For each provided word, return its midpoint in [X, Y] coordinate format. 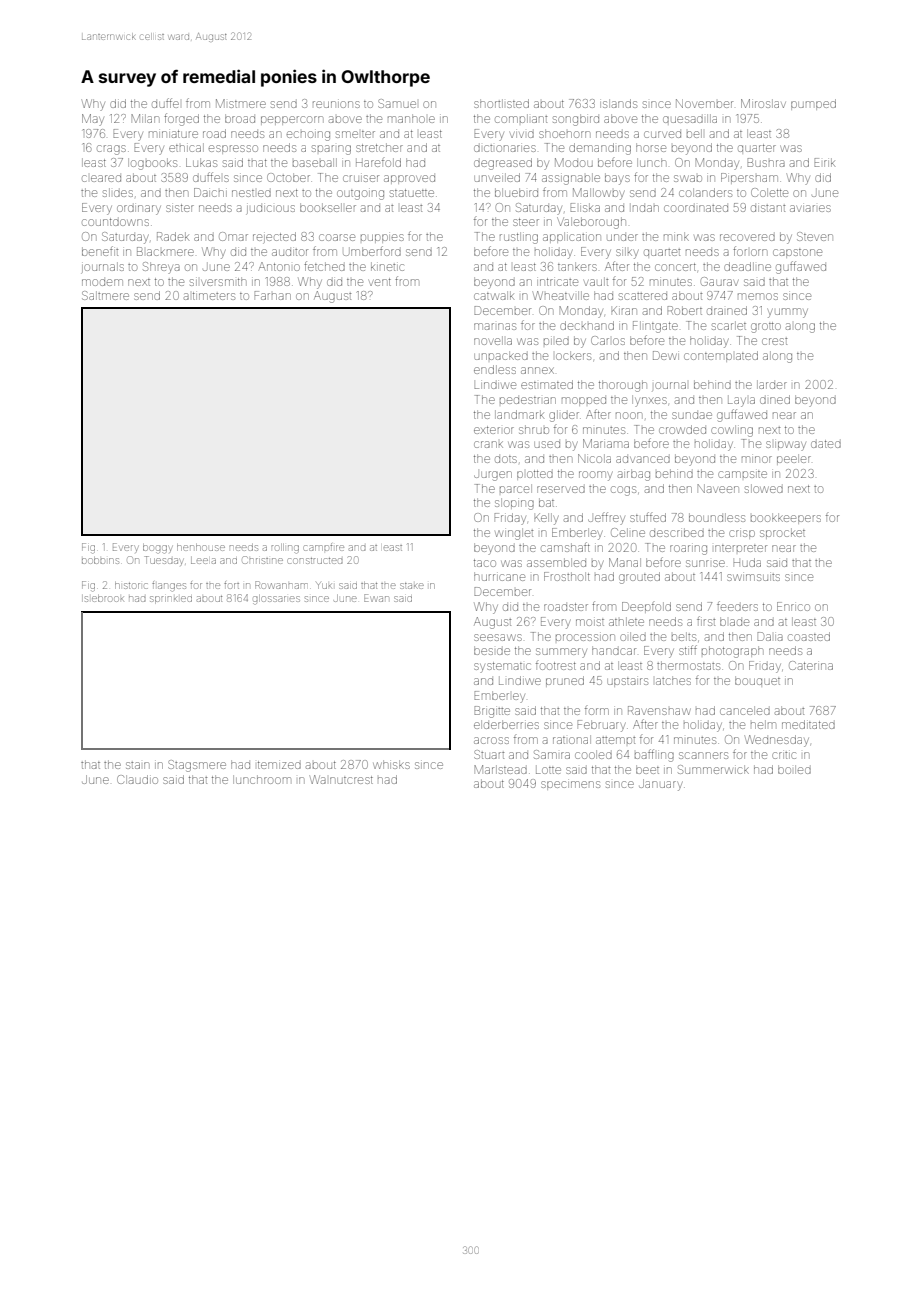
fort [231, 585]
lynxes [649, 401]
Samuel [397, 103]
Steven [815, 236]
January [661, 785]
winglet [514, 534]
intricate [557, 282]
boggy [157, 549]
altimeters [209, 296]
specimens [570, 785]
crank [488, 444]
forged [181, 119]
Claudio [137, 779]
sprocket [782, 533]
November [704, 103]
